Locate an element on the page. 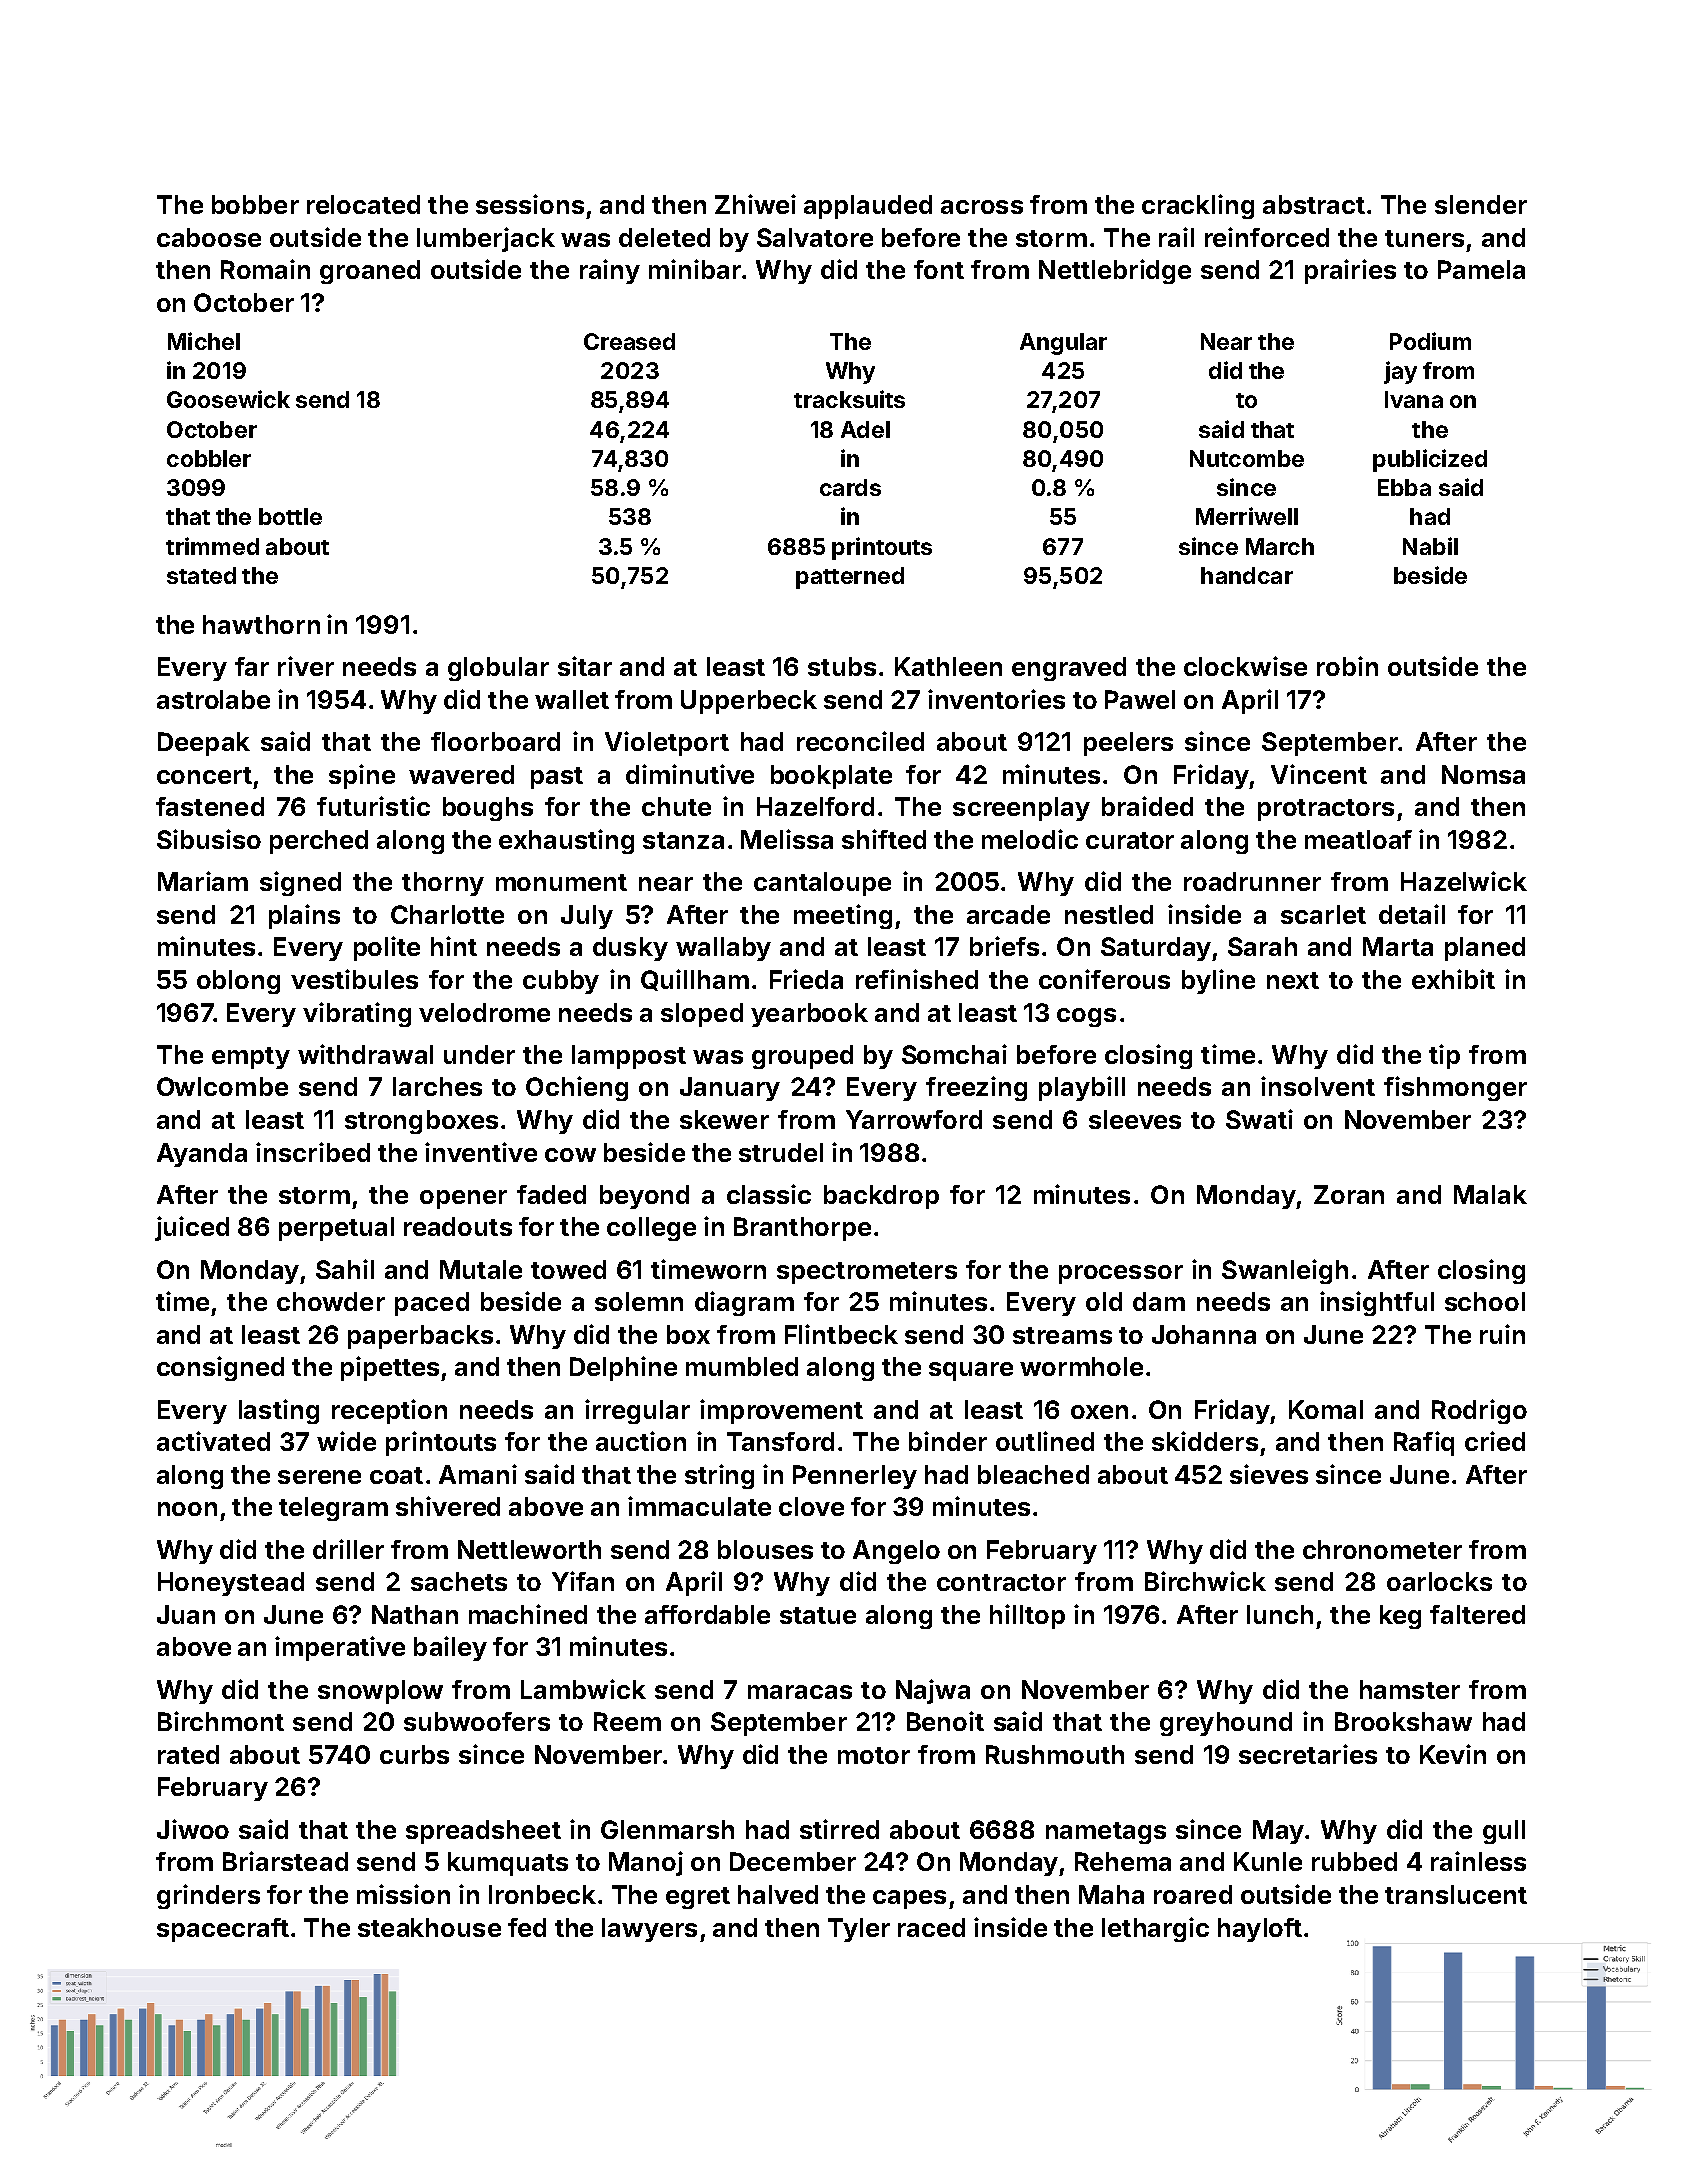 The image size is (1683, 2178). astrolabe is located at coordinates (213, 699).
